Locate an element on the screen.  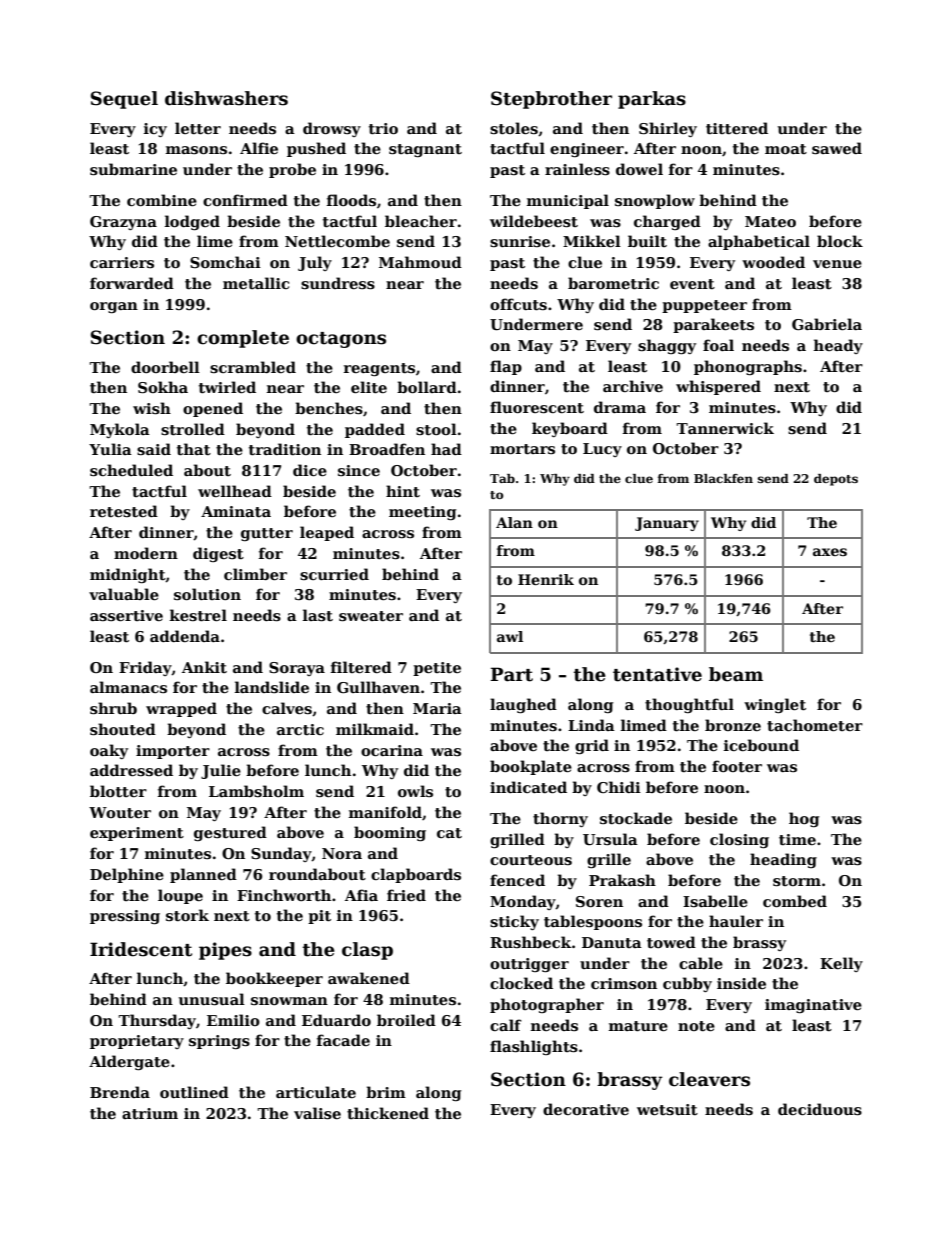
fluorescent is located at coordinates (537, 407).
